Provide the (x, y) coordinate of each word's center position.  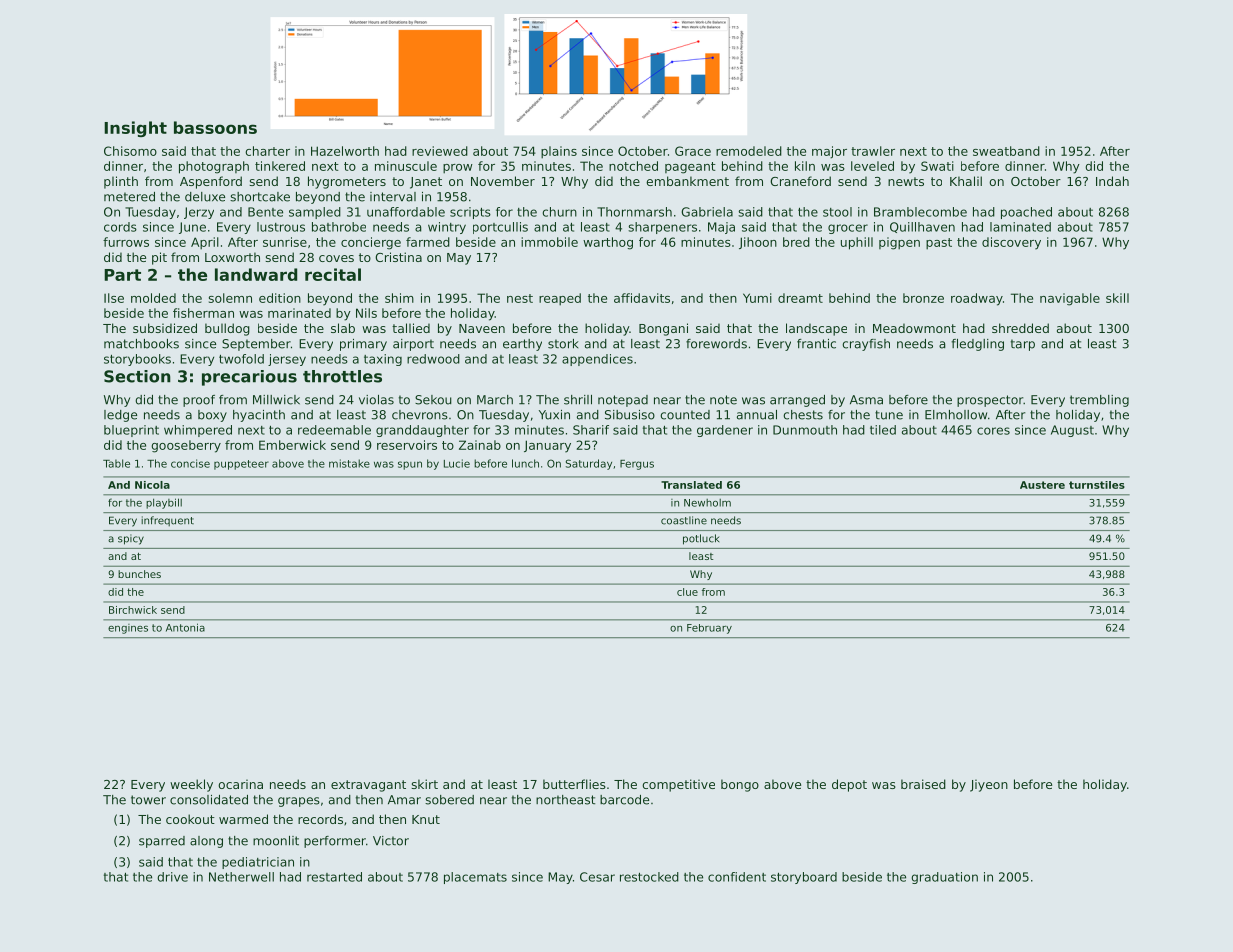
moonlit (276, 841)
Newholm (707, 503)
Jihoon (758, 243)
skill (1117, 298)
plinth (121, 182)
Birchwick (133, 610)
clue (687, 592)
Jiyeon (989, 785)
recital (333, 274)
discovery (1011, 243)
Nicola (152, 485)
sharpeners (662, 228)
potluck (701, 539)
